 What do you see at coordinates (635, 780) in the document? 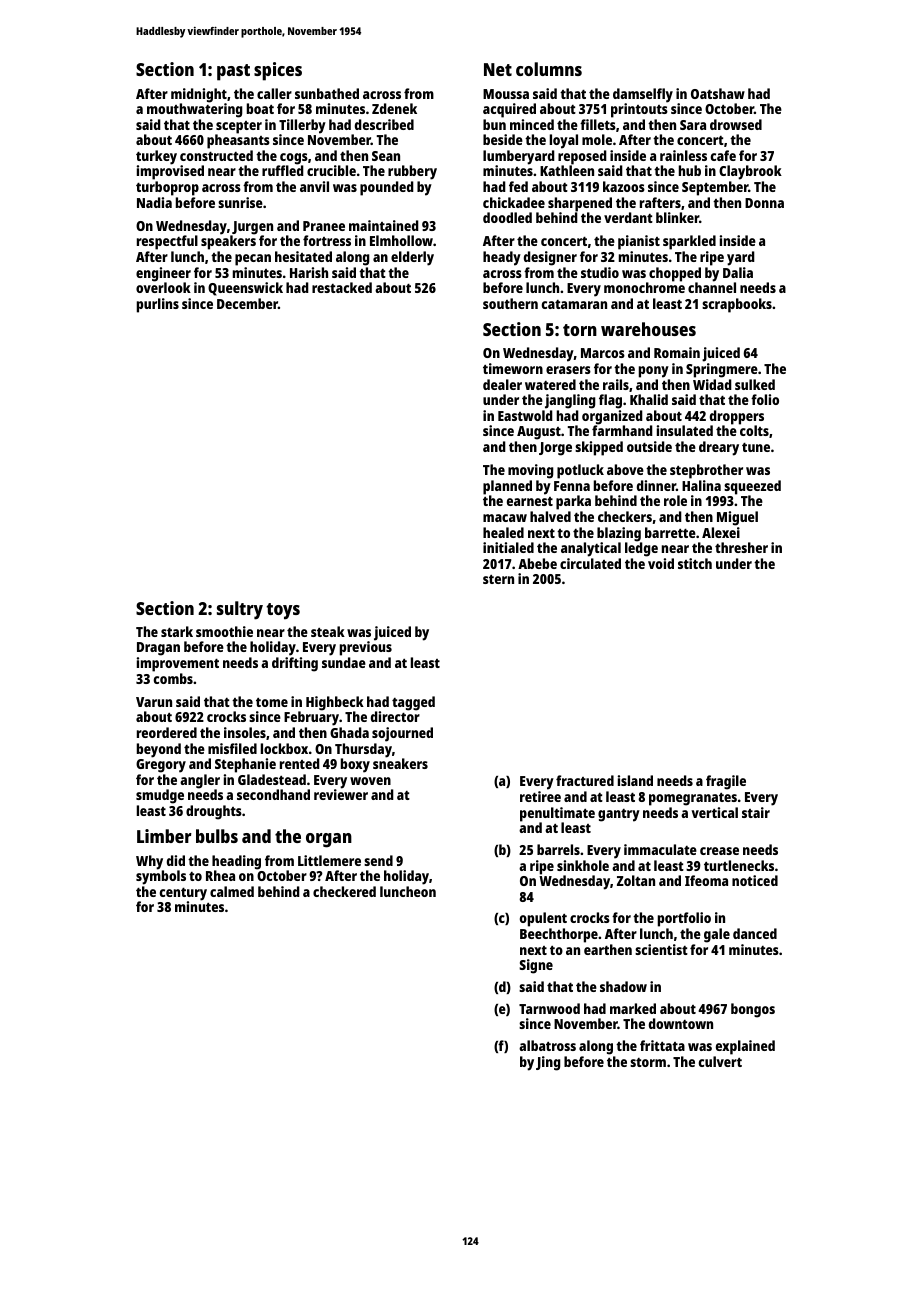
I see `island` at bounding box center [635, 780].
